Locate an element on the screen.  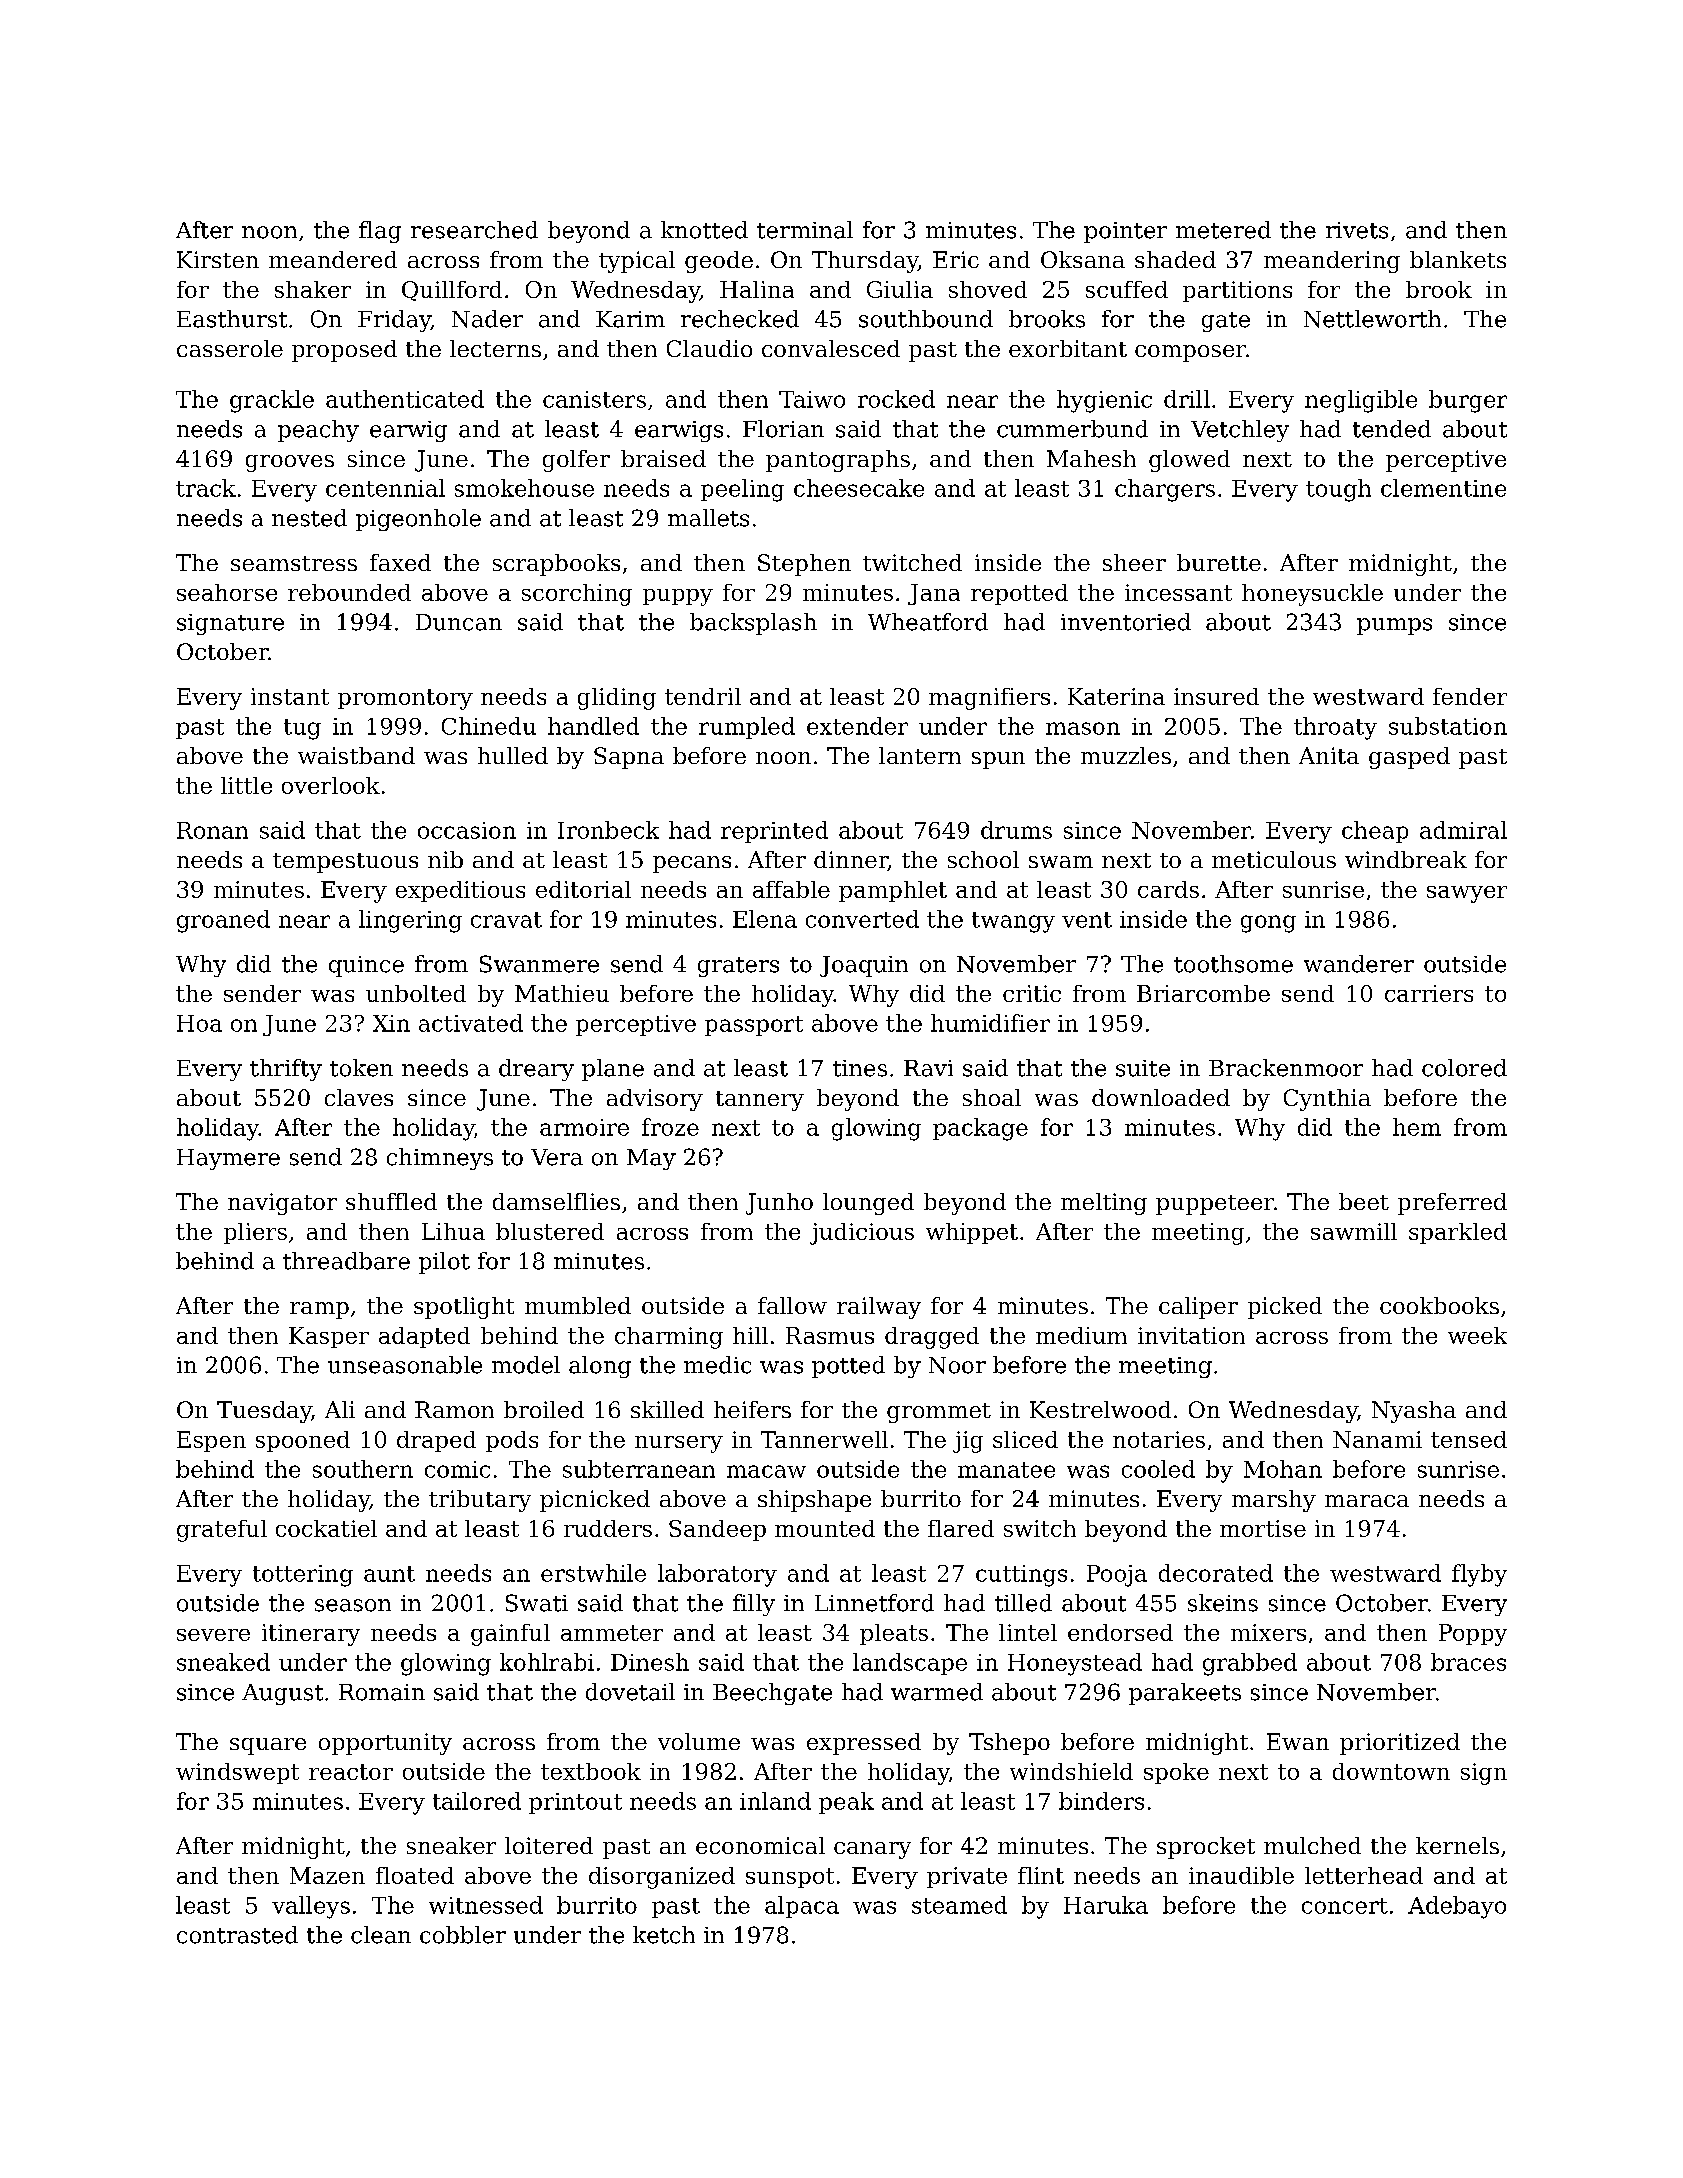
beet is located at coordinates (1364, 1201).
